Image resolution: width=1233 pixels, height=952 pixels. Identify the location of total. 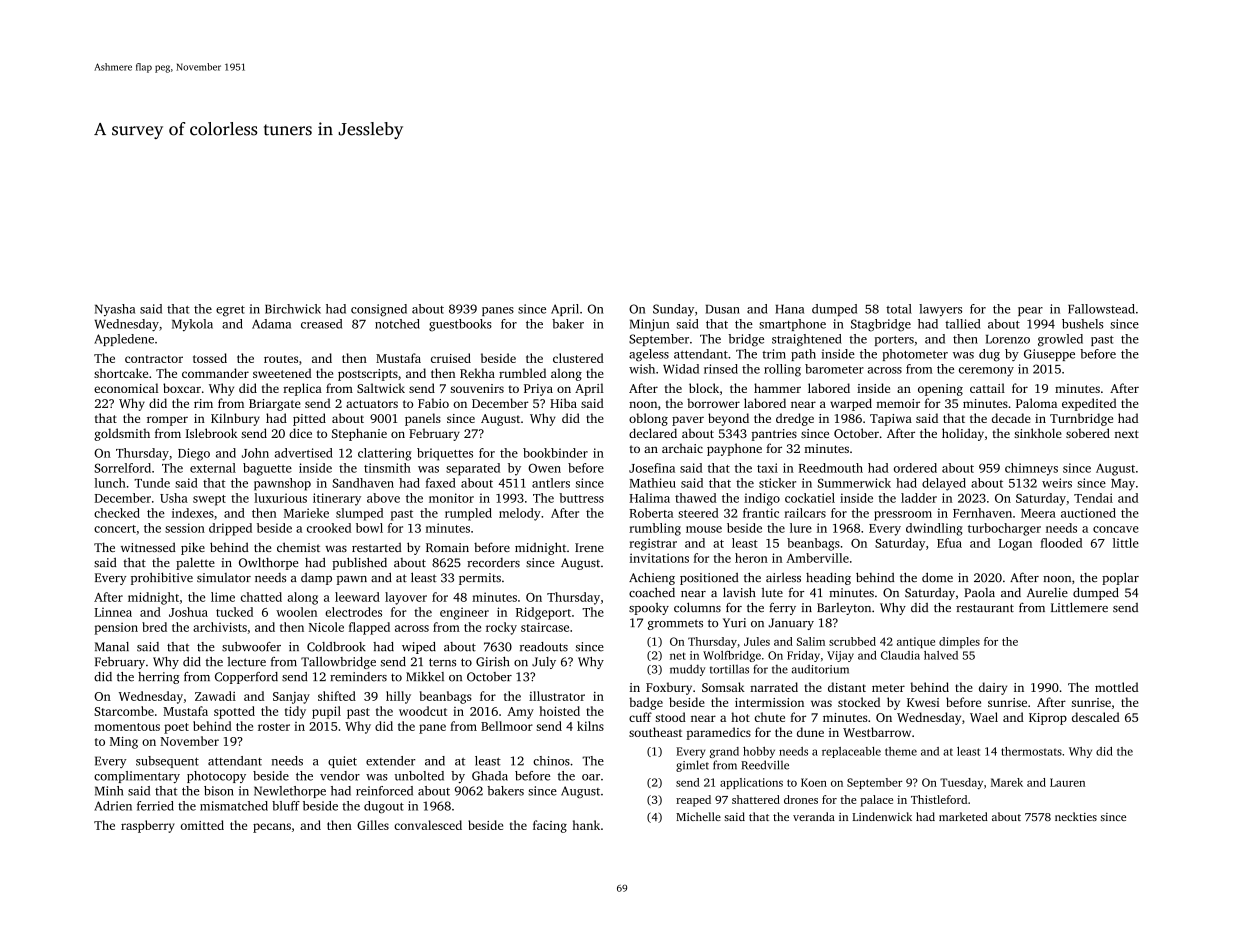
(899, 309).
